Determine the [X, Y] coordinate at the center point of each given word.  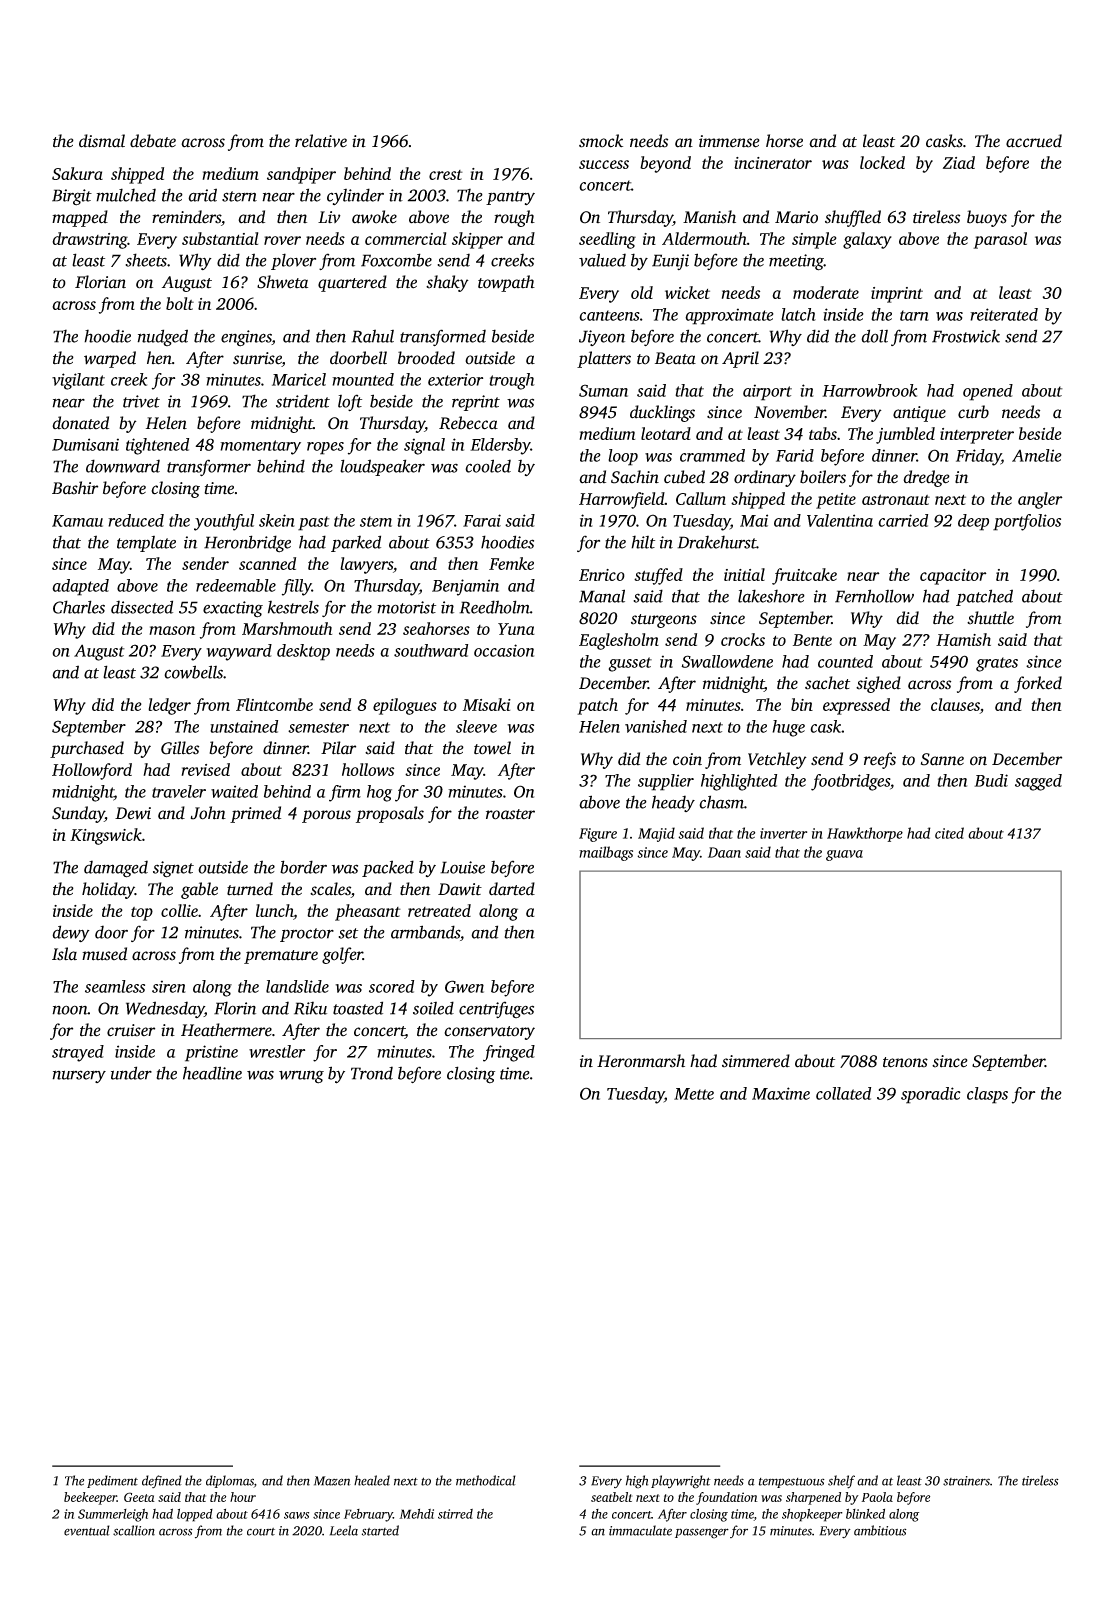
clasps [987, 1095]
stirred [455, 1514]
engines [246, 338]
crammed [712, 455]
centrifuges [496, 1009]
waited [234, 791]
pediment [112, 1481]
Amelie [1037, 455]
